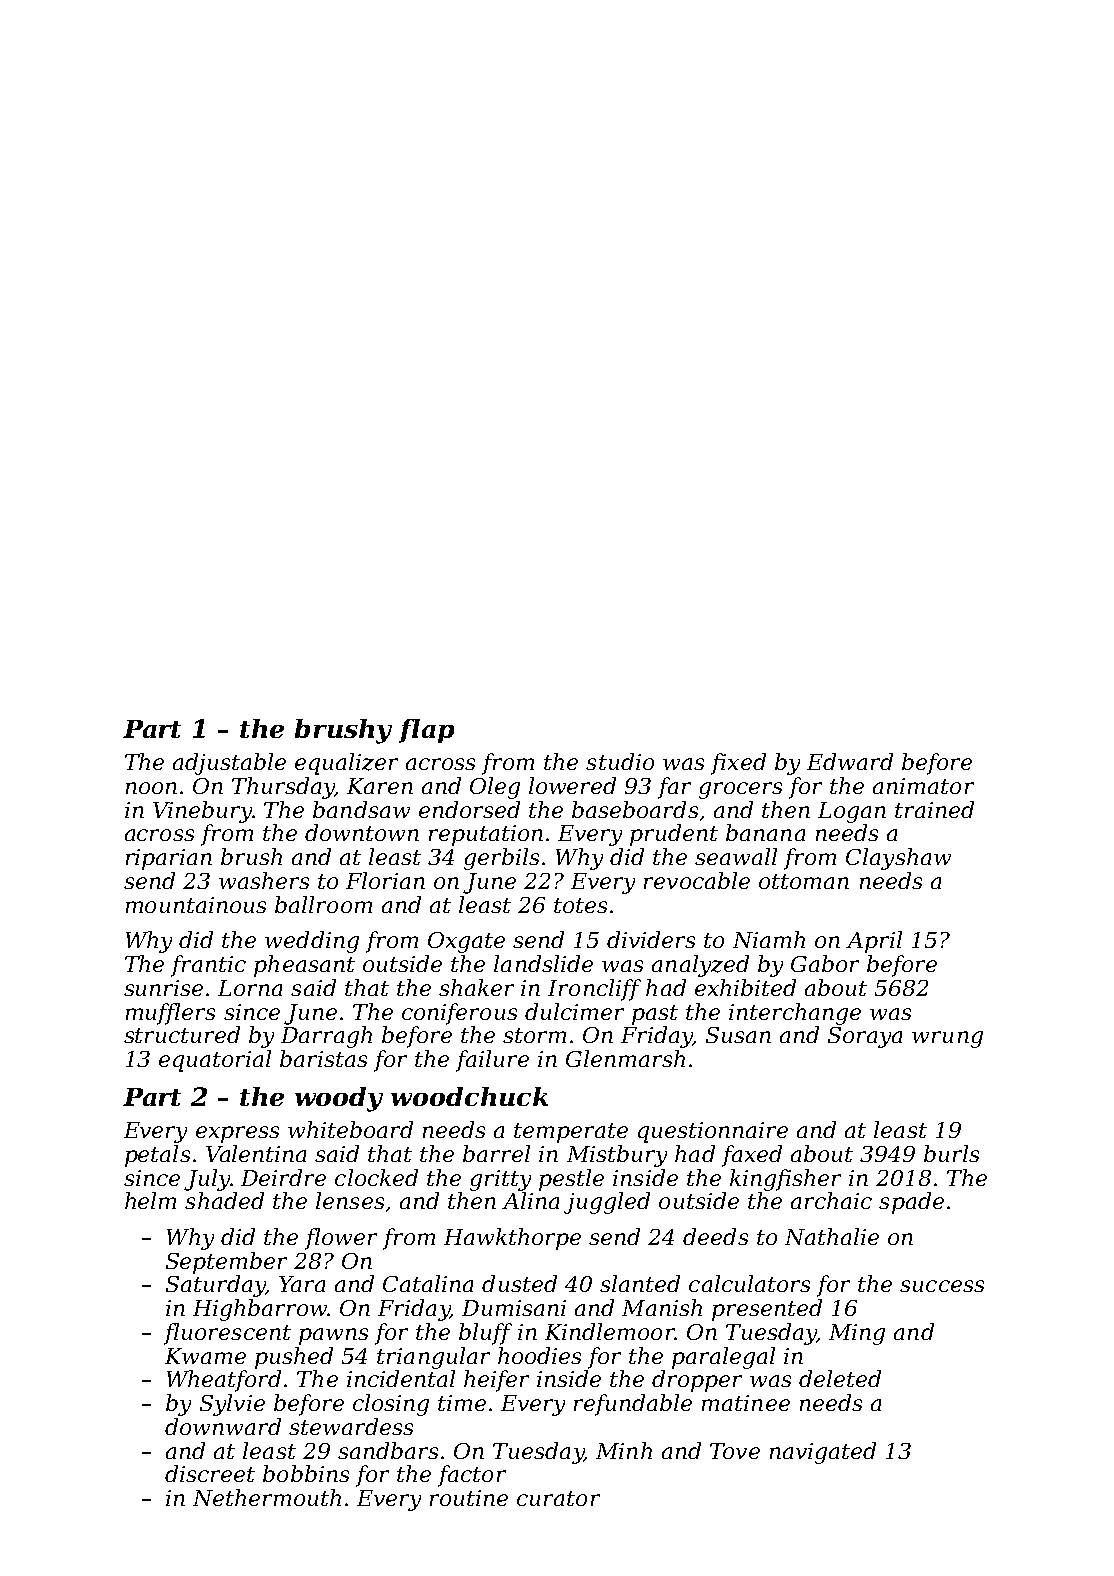 This screenshot has width=1114, height=1576. What do you see at coordinates (202, 812) in the screenshot?
I see `Vinebury` at bounding box center [202, 812].
